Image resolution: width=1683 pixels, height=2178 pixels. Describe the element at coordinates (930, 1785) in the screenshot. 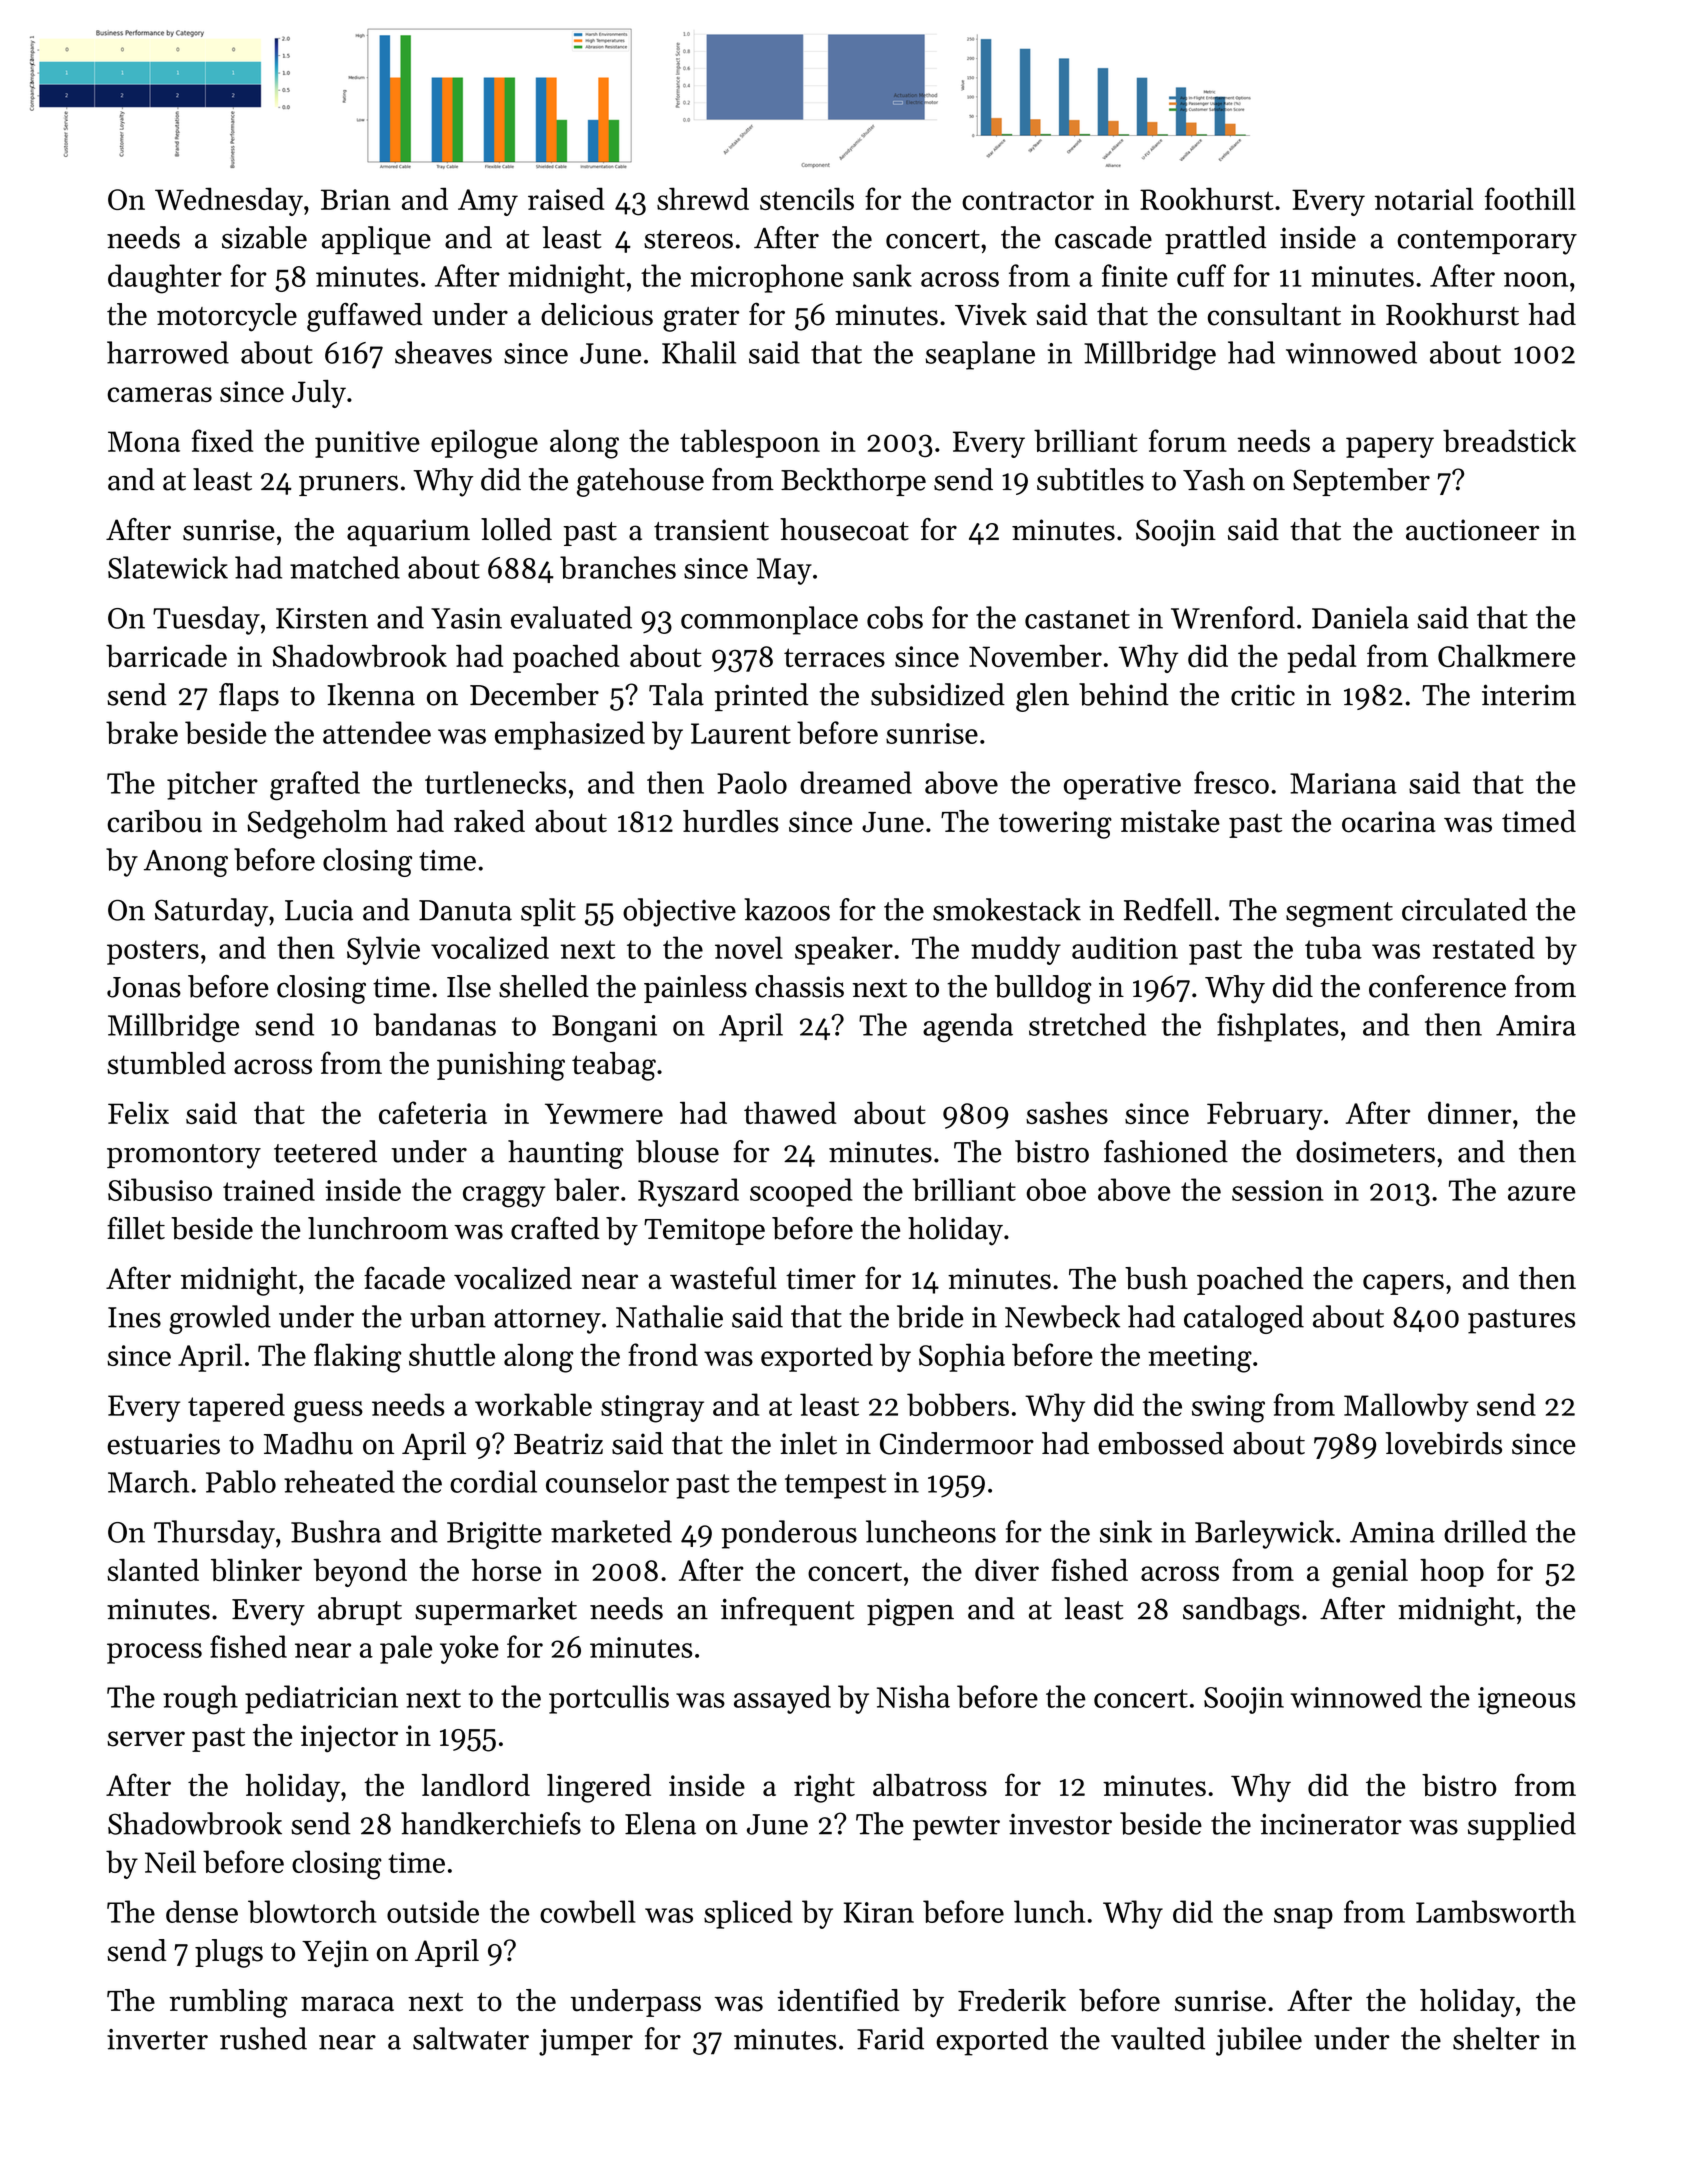

I see `albatross` at that location.
